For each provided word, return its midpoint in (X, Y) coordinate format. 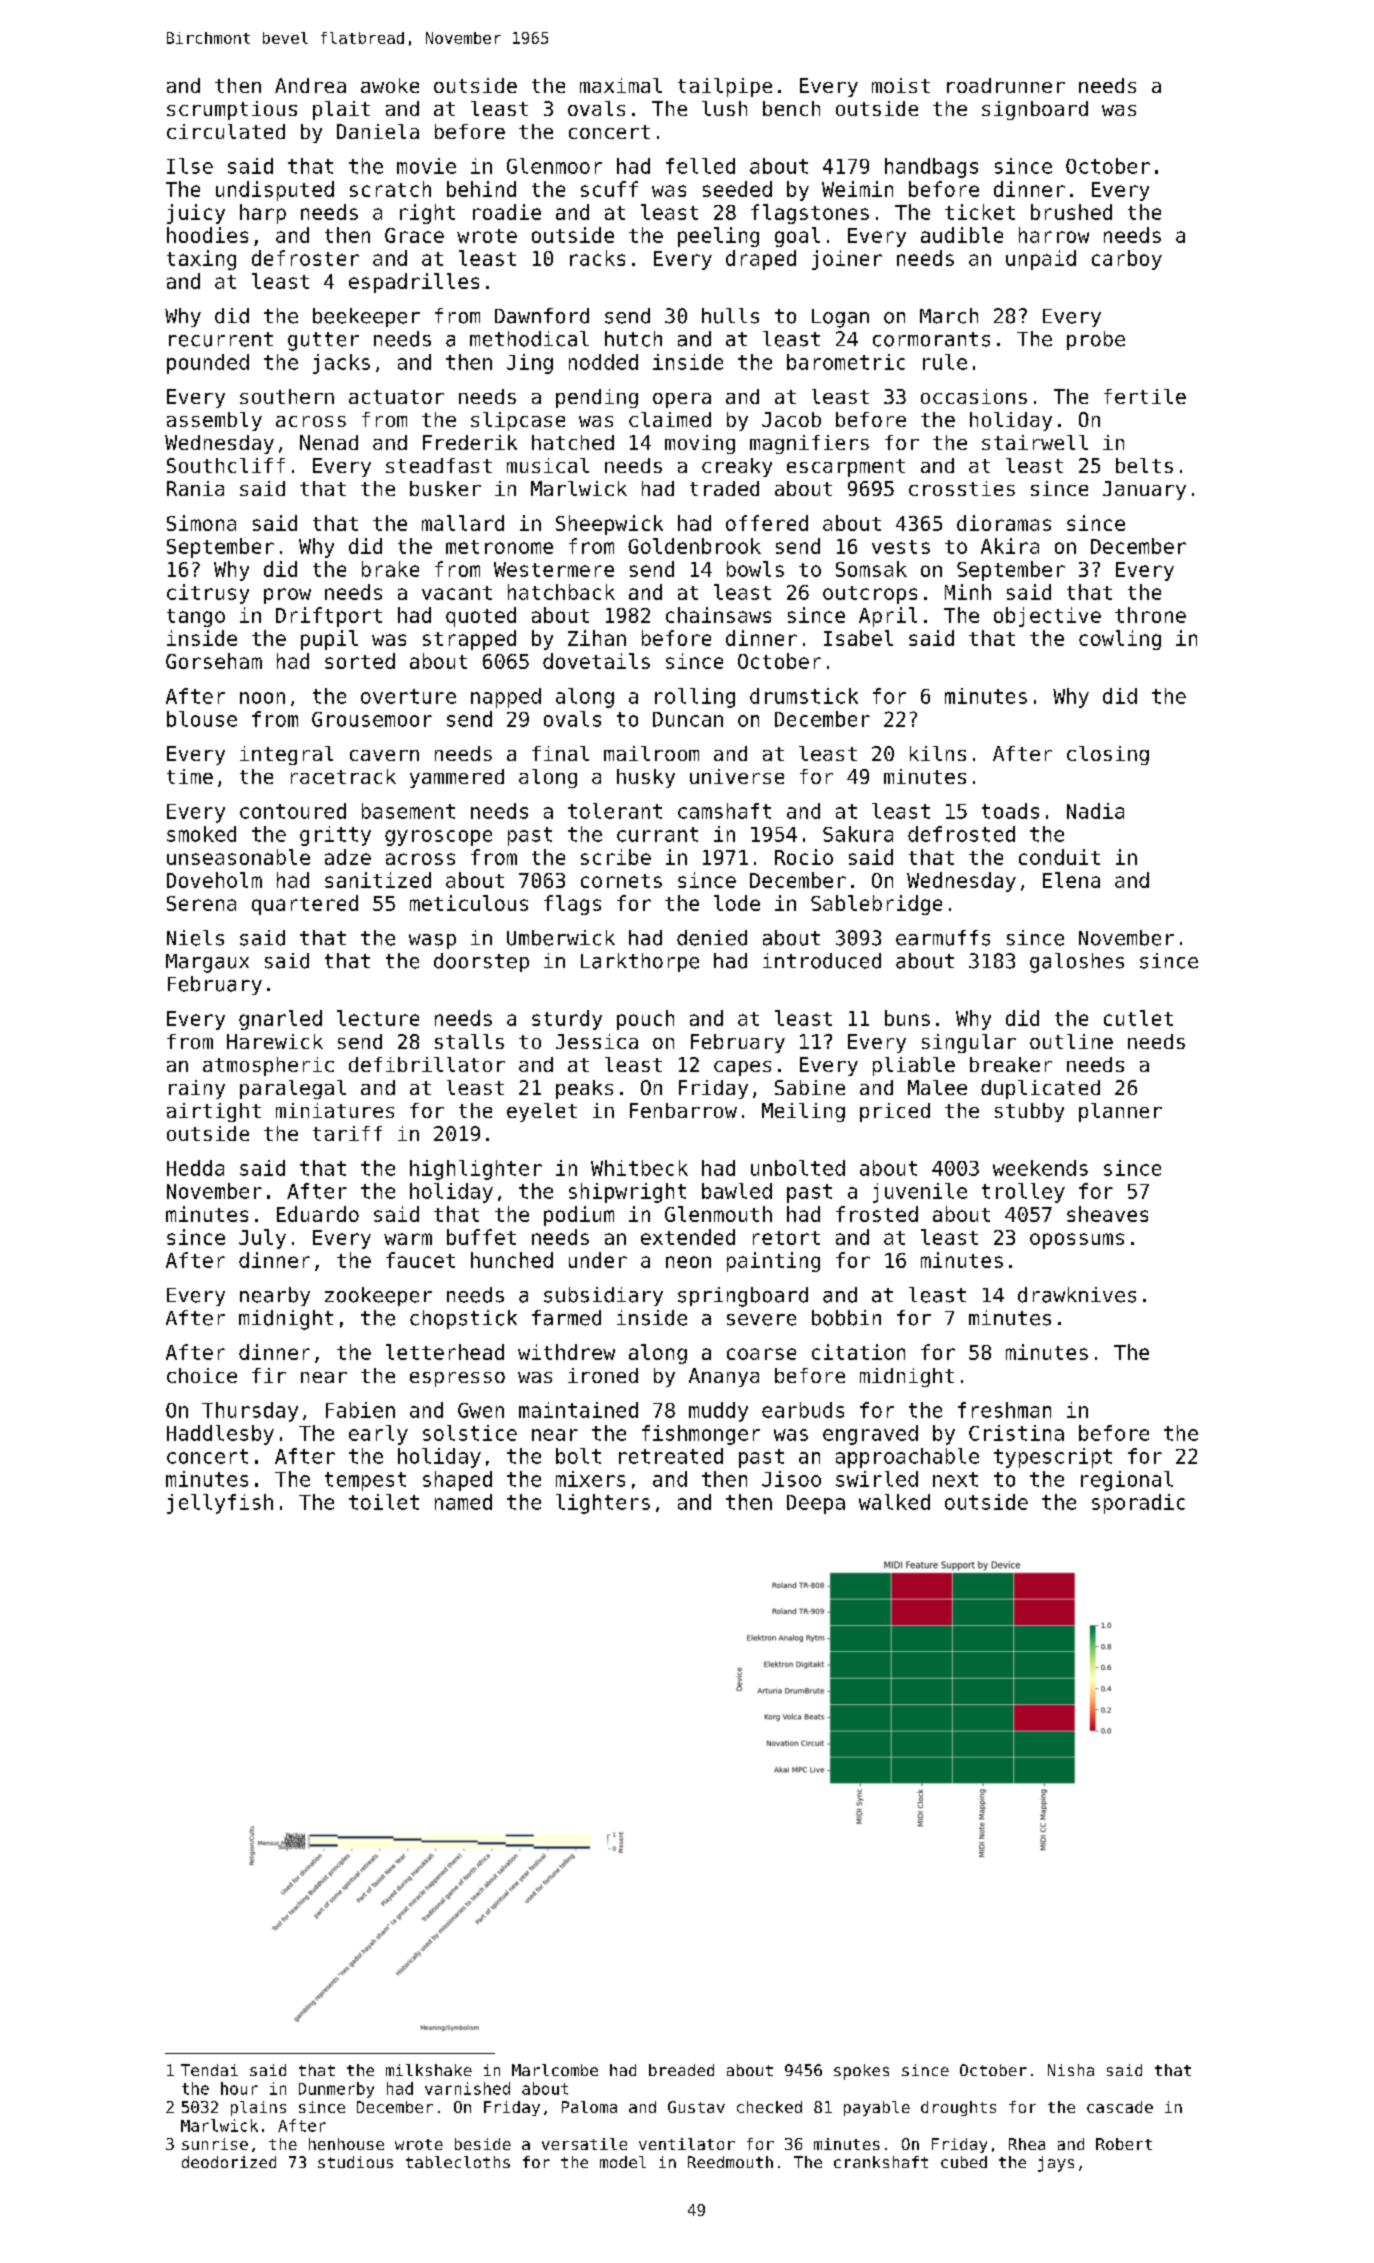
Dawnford (542, 316)
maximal (621, 85)
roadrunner (1006, 85)
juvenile (920, 1193)
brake (390, 569)
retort (786, 1238)
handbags (931, 168)
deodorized (229, 2162)
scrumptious (232, 110)
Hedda (195, 1168)
